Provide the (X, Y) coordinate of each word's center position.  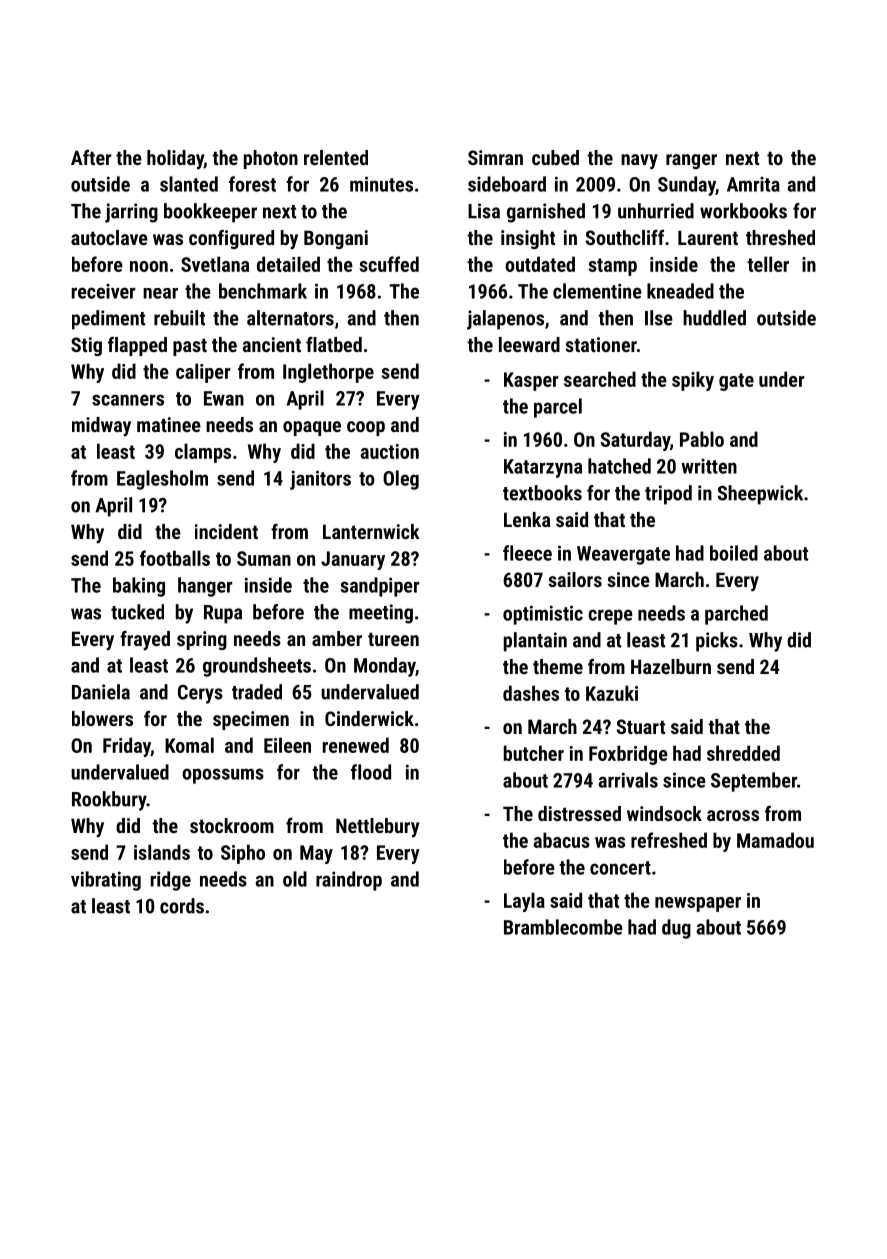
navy (639, 162)
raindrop (349, 881)
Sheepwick (760, 495)
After (91, 157)
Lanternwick (371, 531)
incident (226, 531)
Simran (495, 157)
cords (182, 906)
